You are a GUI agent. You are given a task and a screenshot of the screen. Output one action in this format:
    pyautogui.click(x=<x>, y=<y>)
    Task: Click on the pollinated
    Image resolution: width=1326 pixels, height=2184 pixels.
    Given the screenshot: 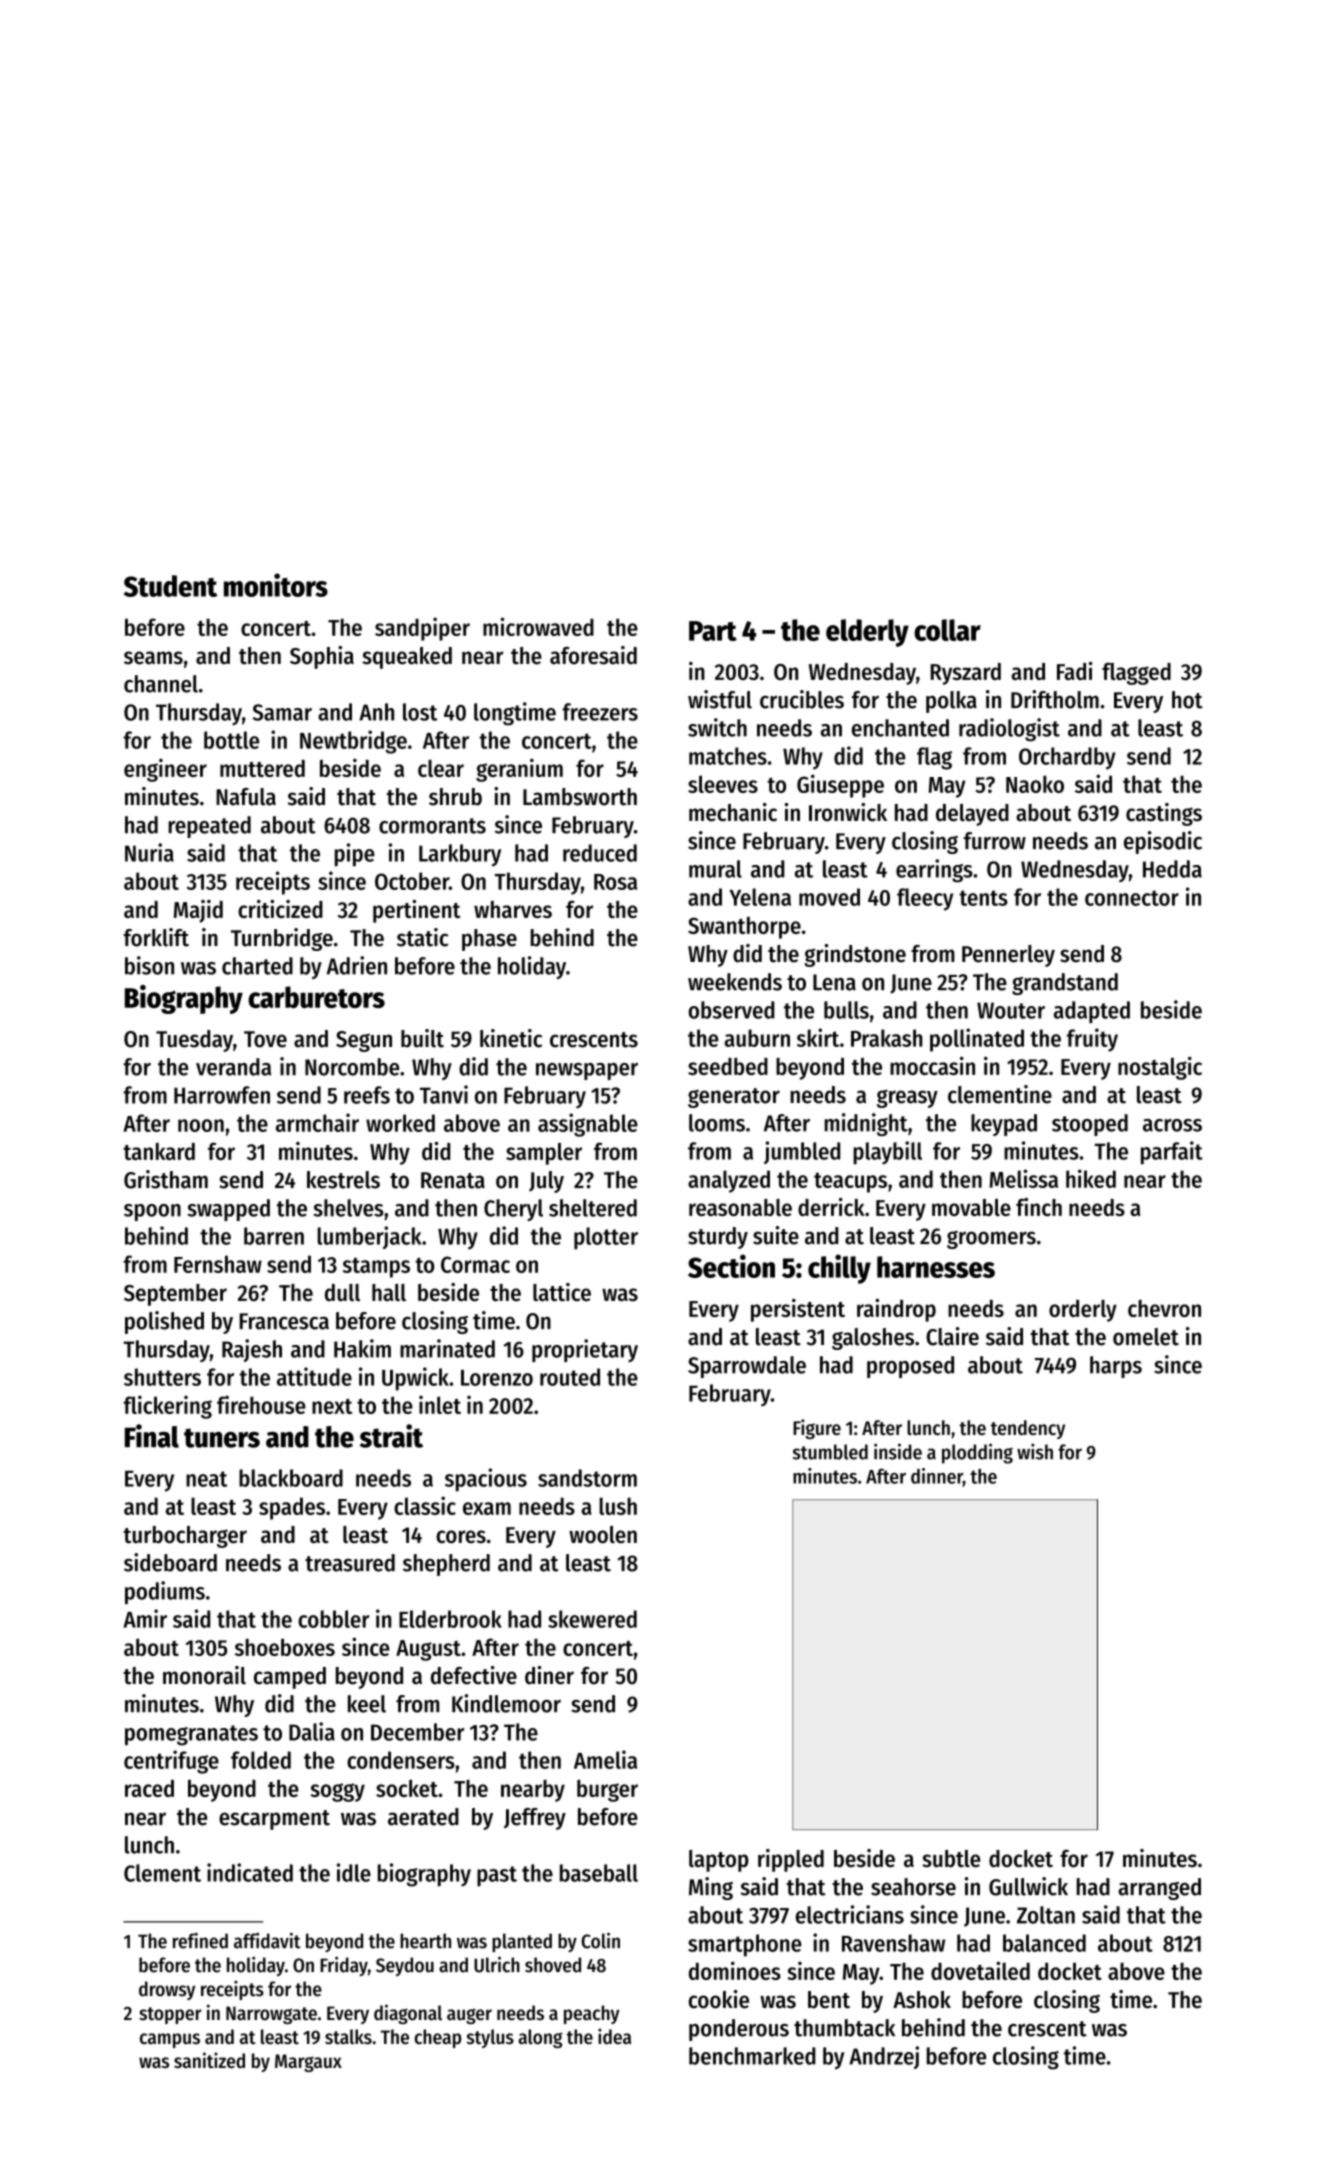 What is the action you would take?
    pyautogui.click(x=977, y=1040)
